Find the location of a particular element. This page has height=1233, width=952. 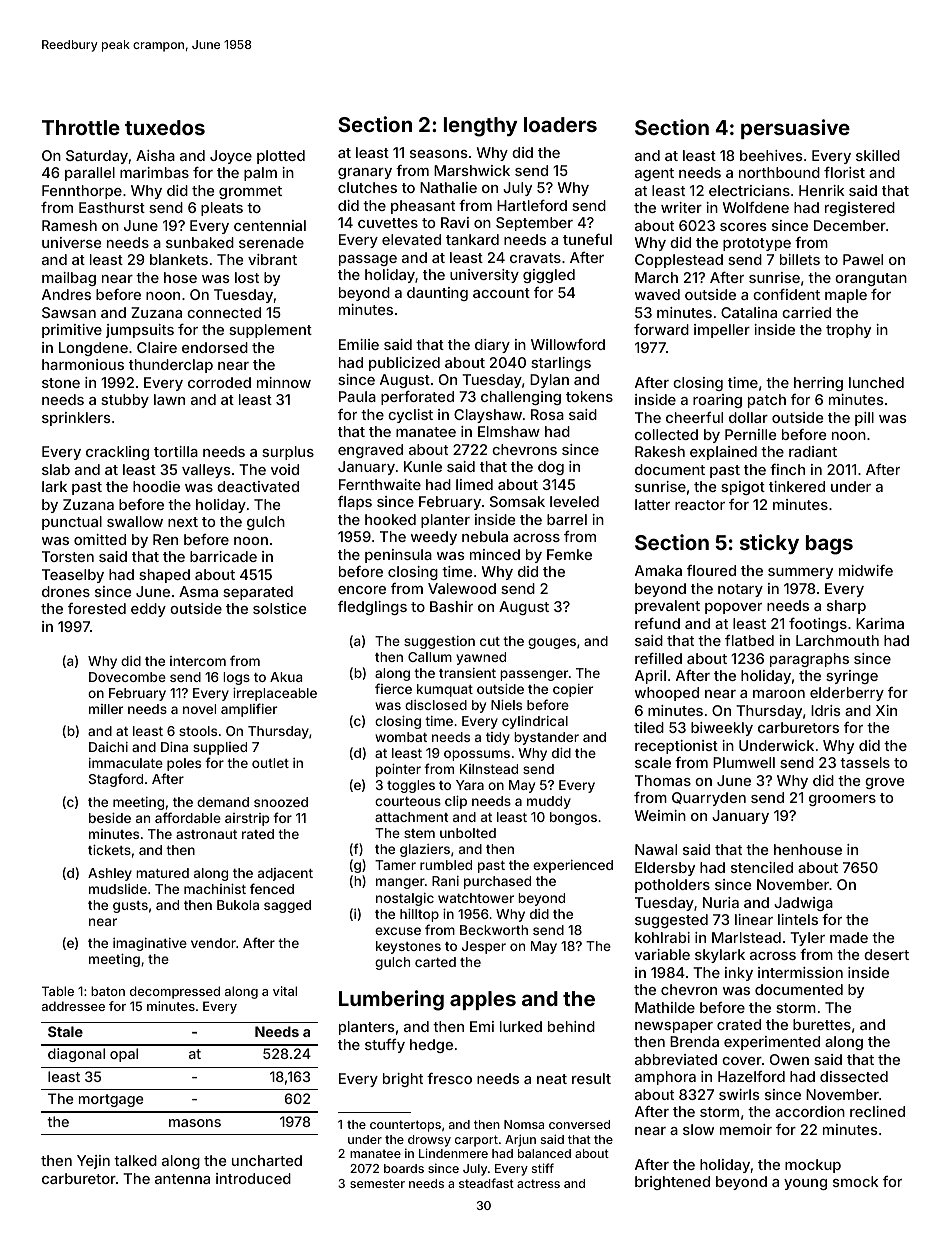

Throttle is located at coordinates (81, 127).
